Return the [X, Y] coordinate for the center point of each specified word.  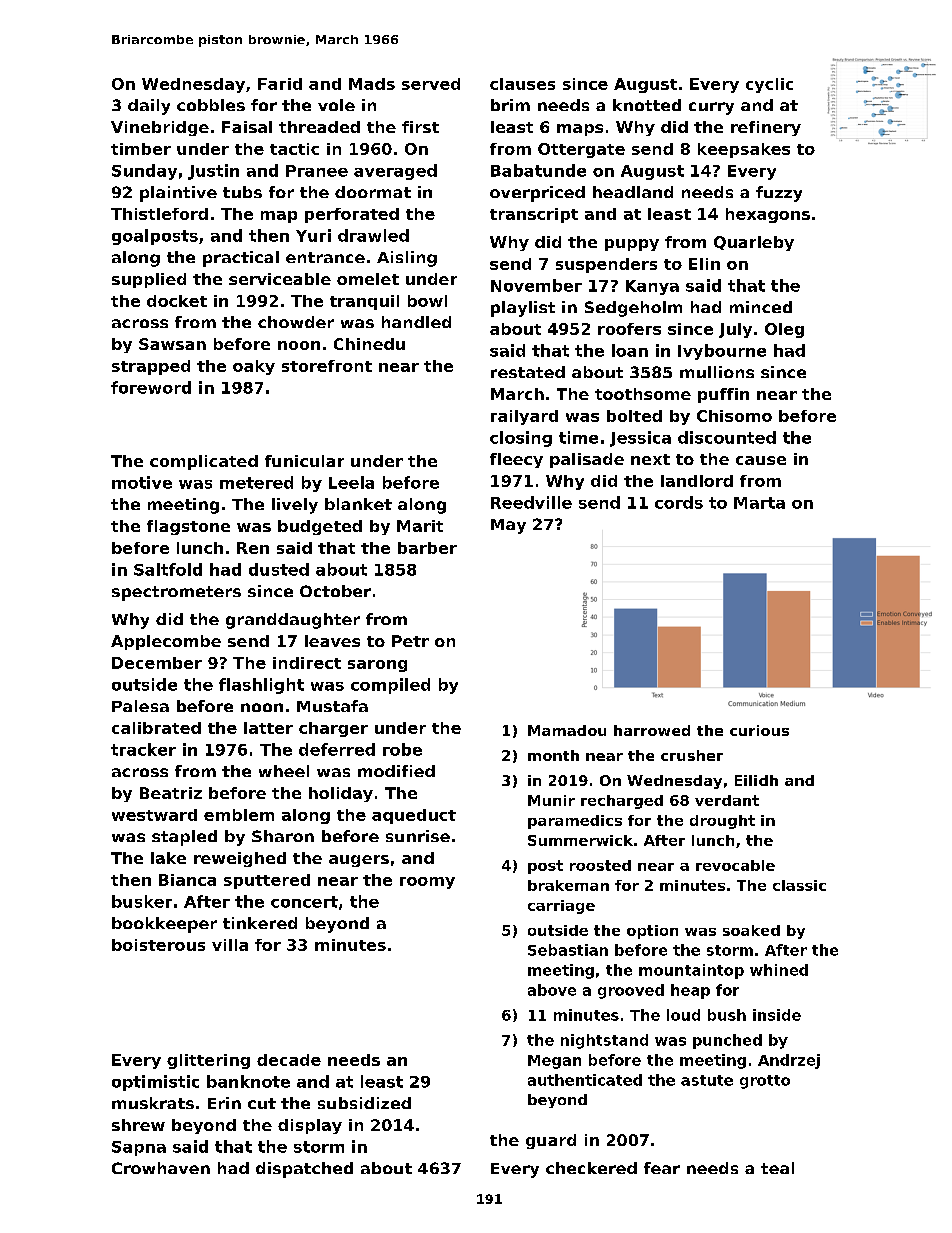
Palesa [140, 706]
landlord [697, 481]
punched [727, 1041]
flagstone [188, 527]
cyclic [769, 85]
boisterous [158, 945]
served [431, 84]
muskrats [153, 1103]
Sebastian [568, 950]
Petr [410, 641]
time [578, 437]
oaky [254, 367]
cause [761, 460]
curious [759, 730]
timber [141, 149]
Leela [351, 482]
